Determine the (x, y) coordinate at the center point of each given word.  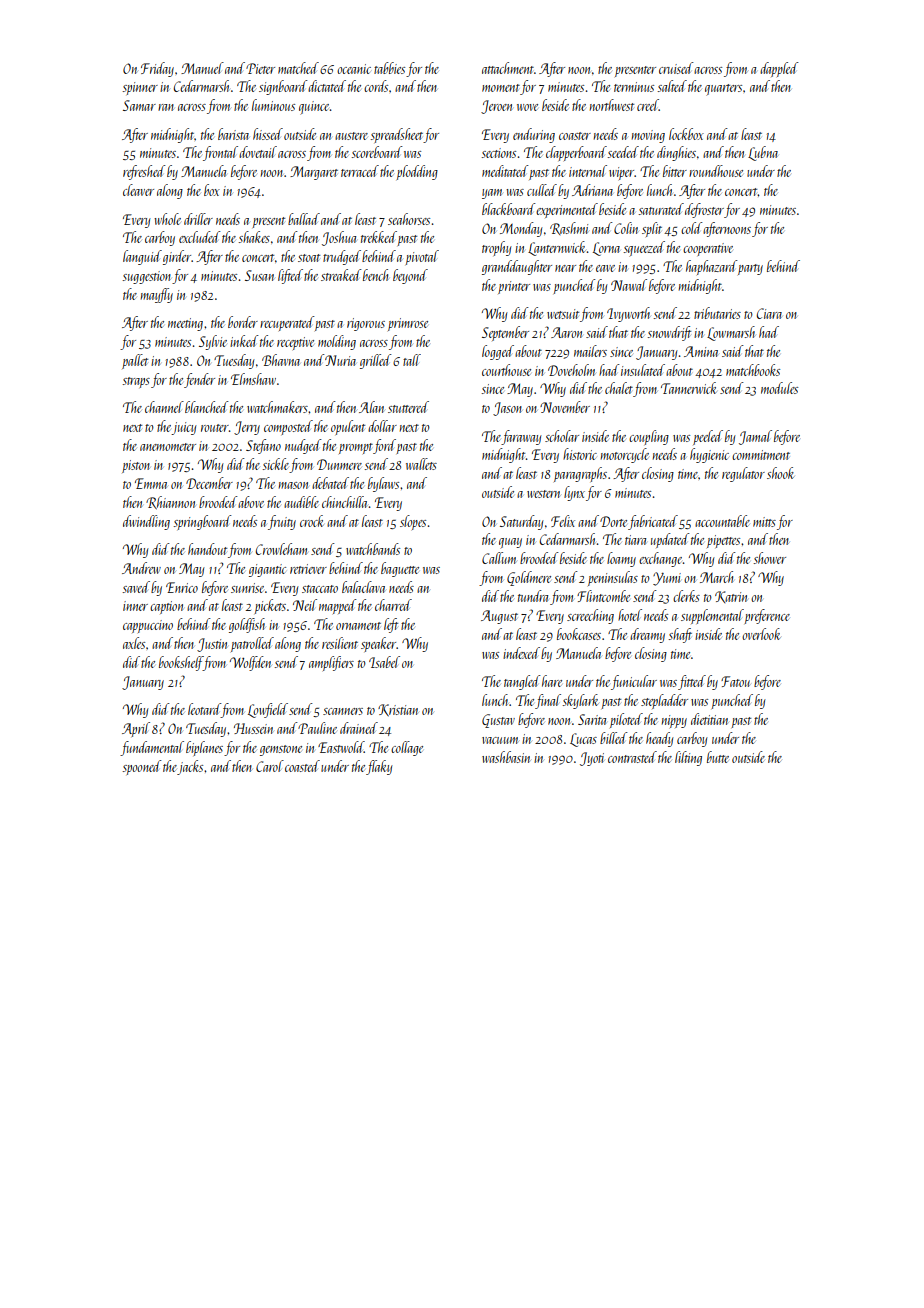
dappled (779, 69)
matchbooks (753, 370)
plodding (417, 172)
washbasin (506, 757)
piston (136, 466)
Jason (507, 409)
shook (780, 473)
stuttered (408, 407)
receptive (295, 343)
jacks (190, 767)
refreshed (144, 172)
